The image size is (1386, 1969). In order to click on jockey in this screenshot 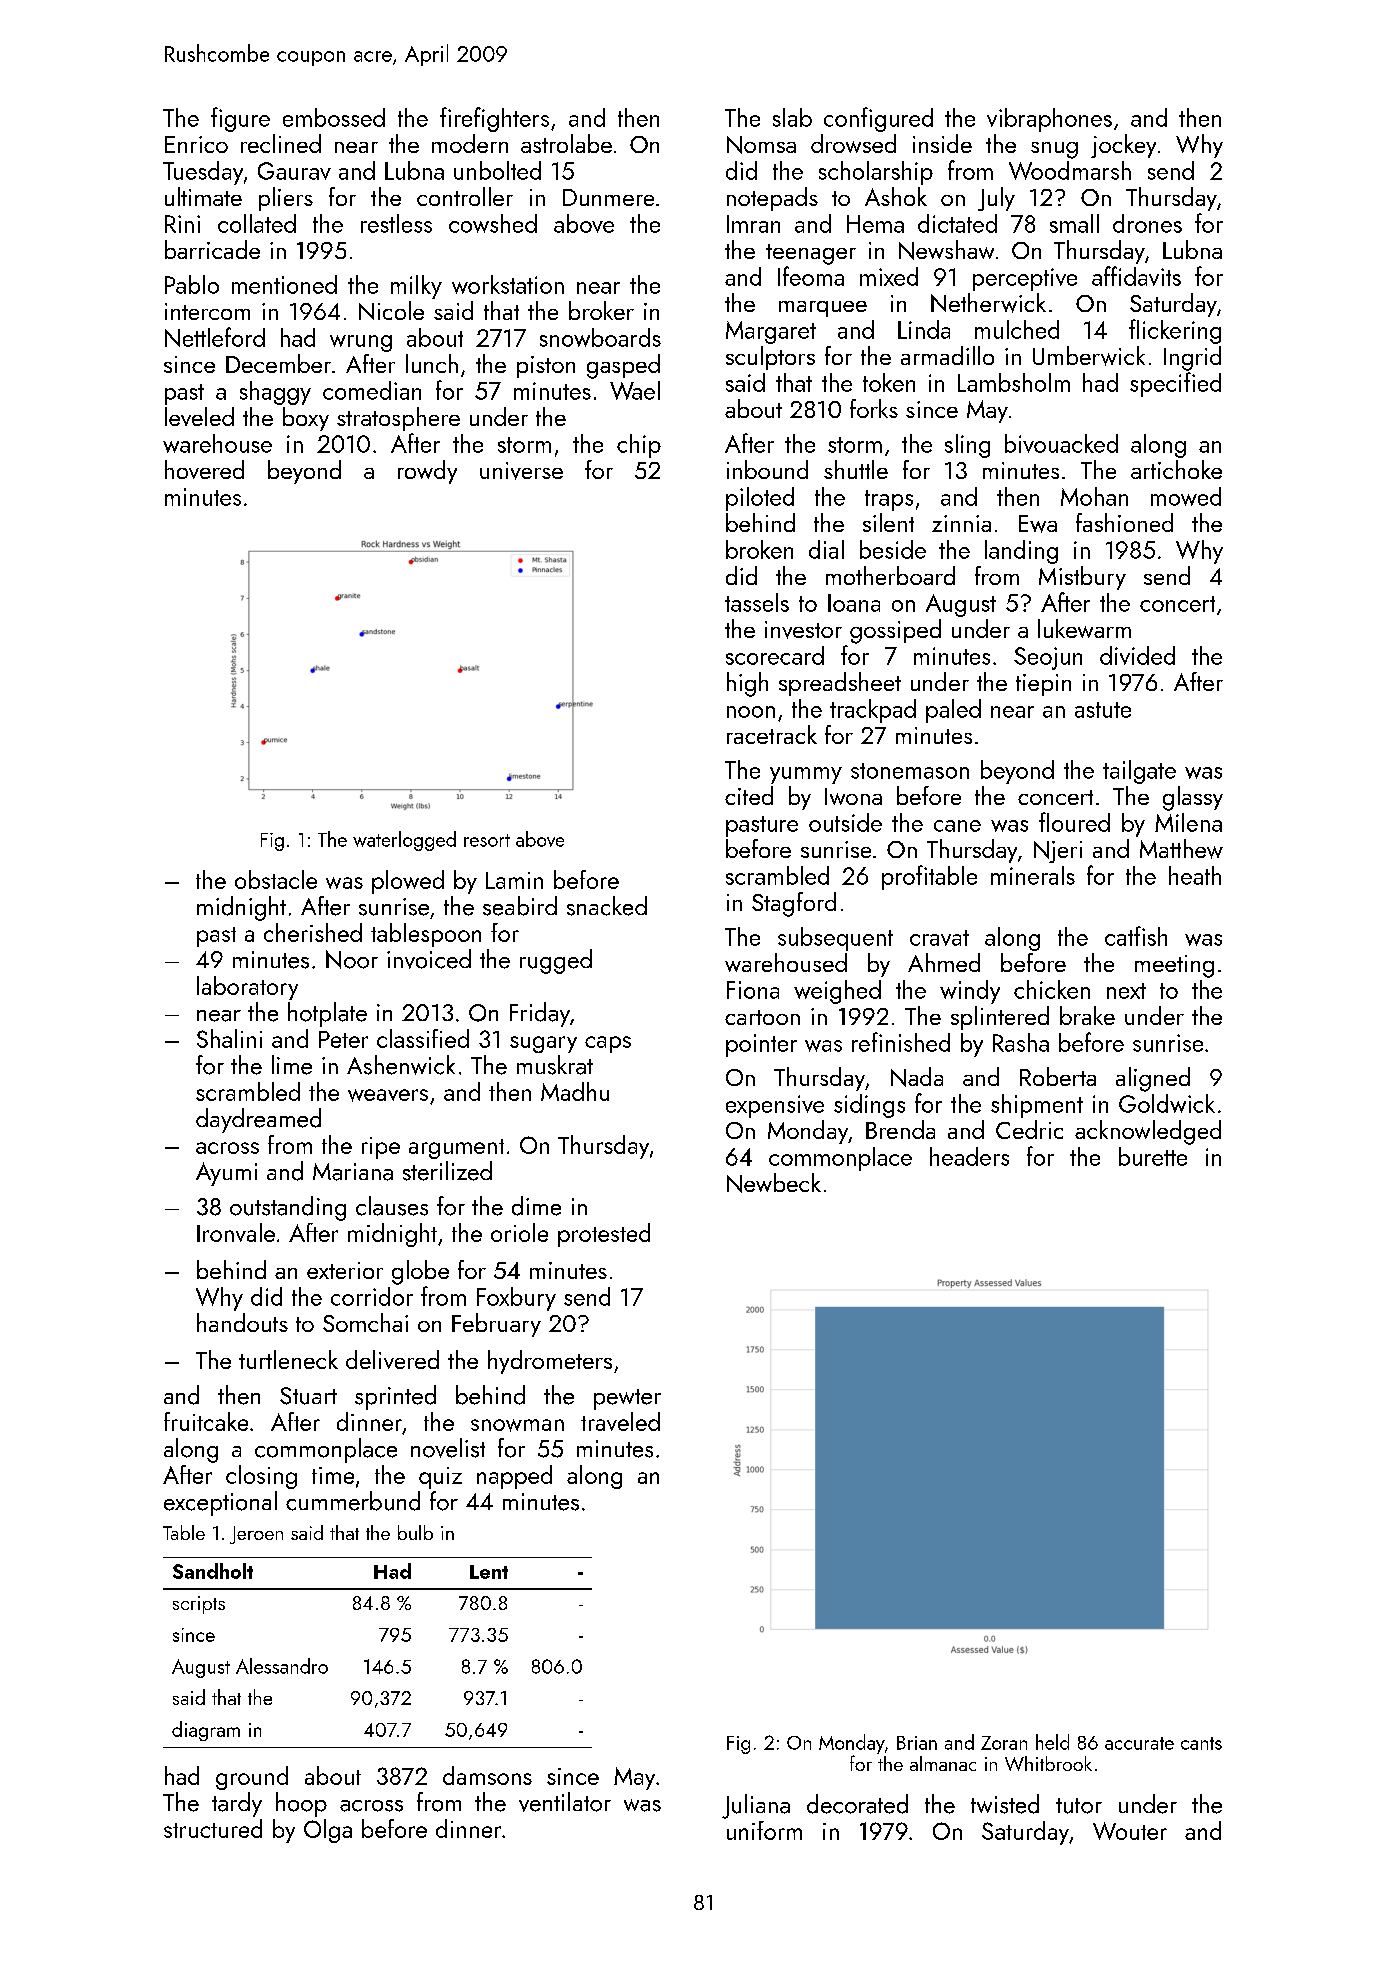, I will do `click(1123, 146)`.
